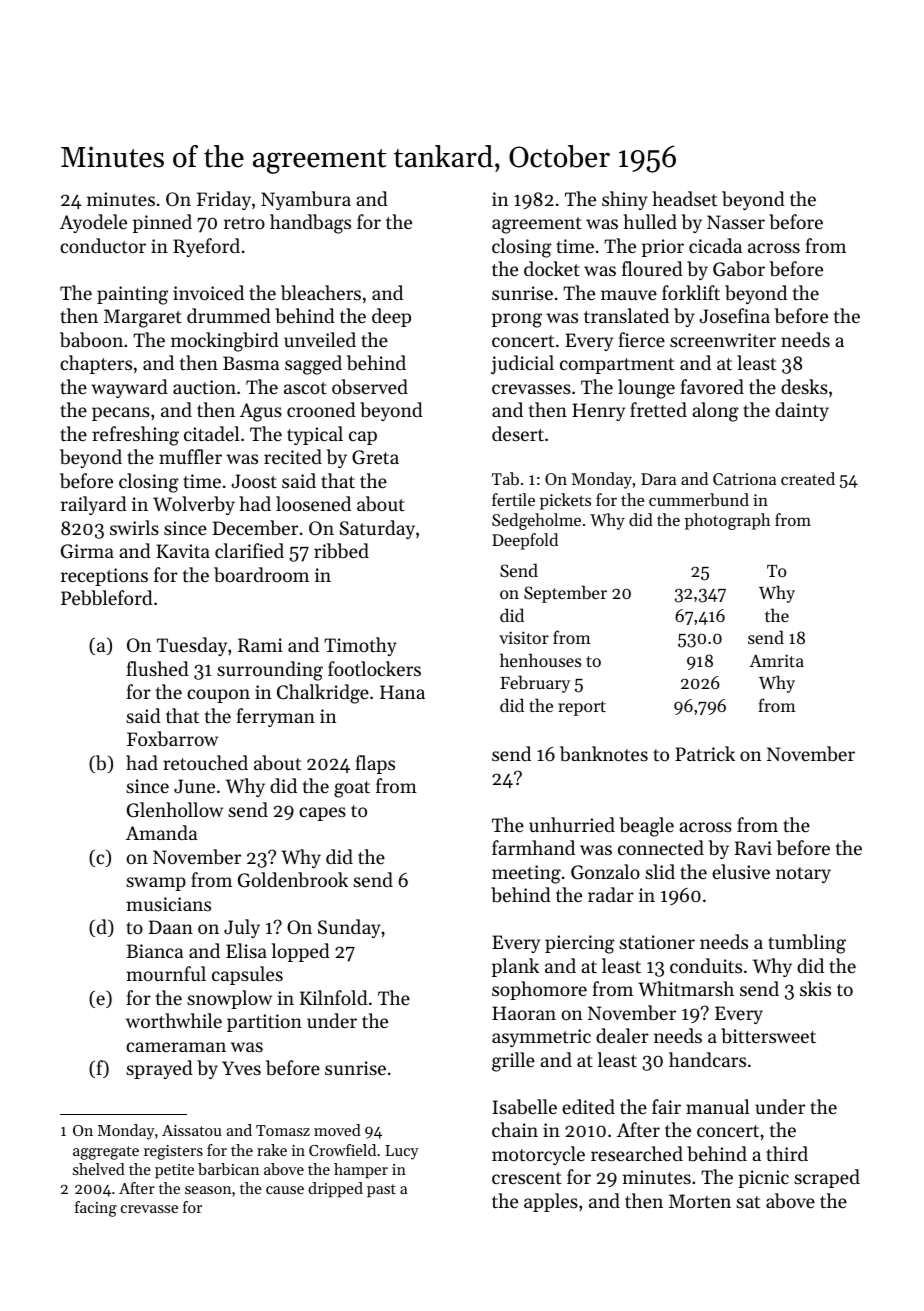 This page has width=924, height=1311. Describe the element at coordinates (175, 810) in the page. I see `Glenhollow` at that location.
